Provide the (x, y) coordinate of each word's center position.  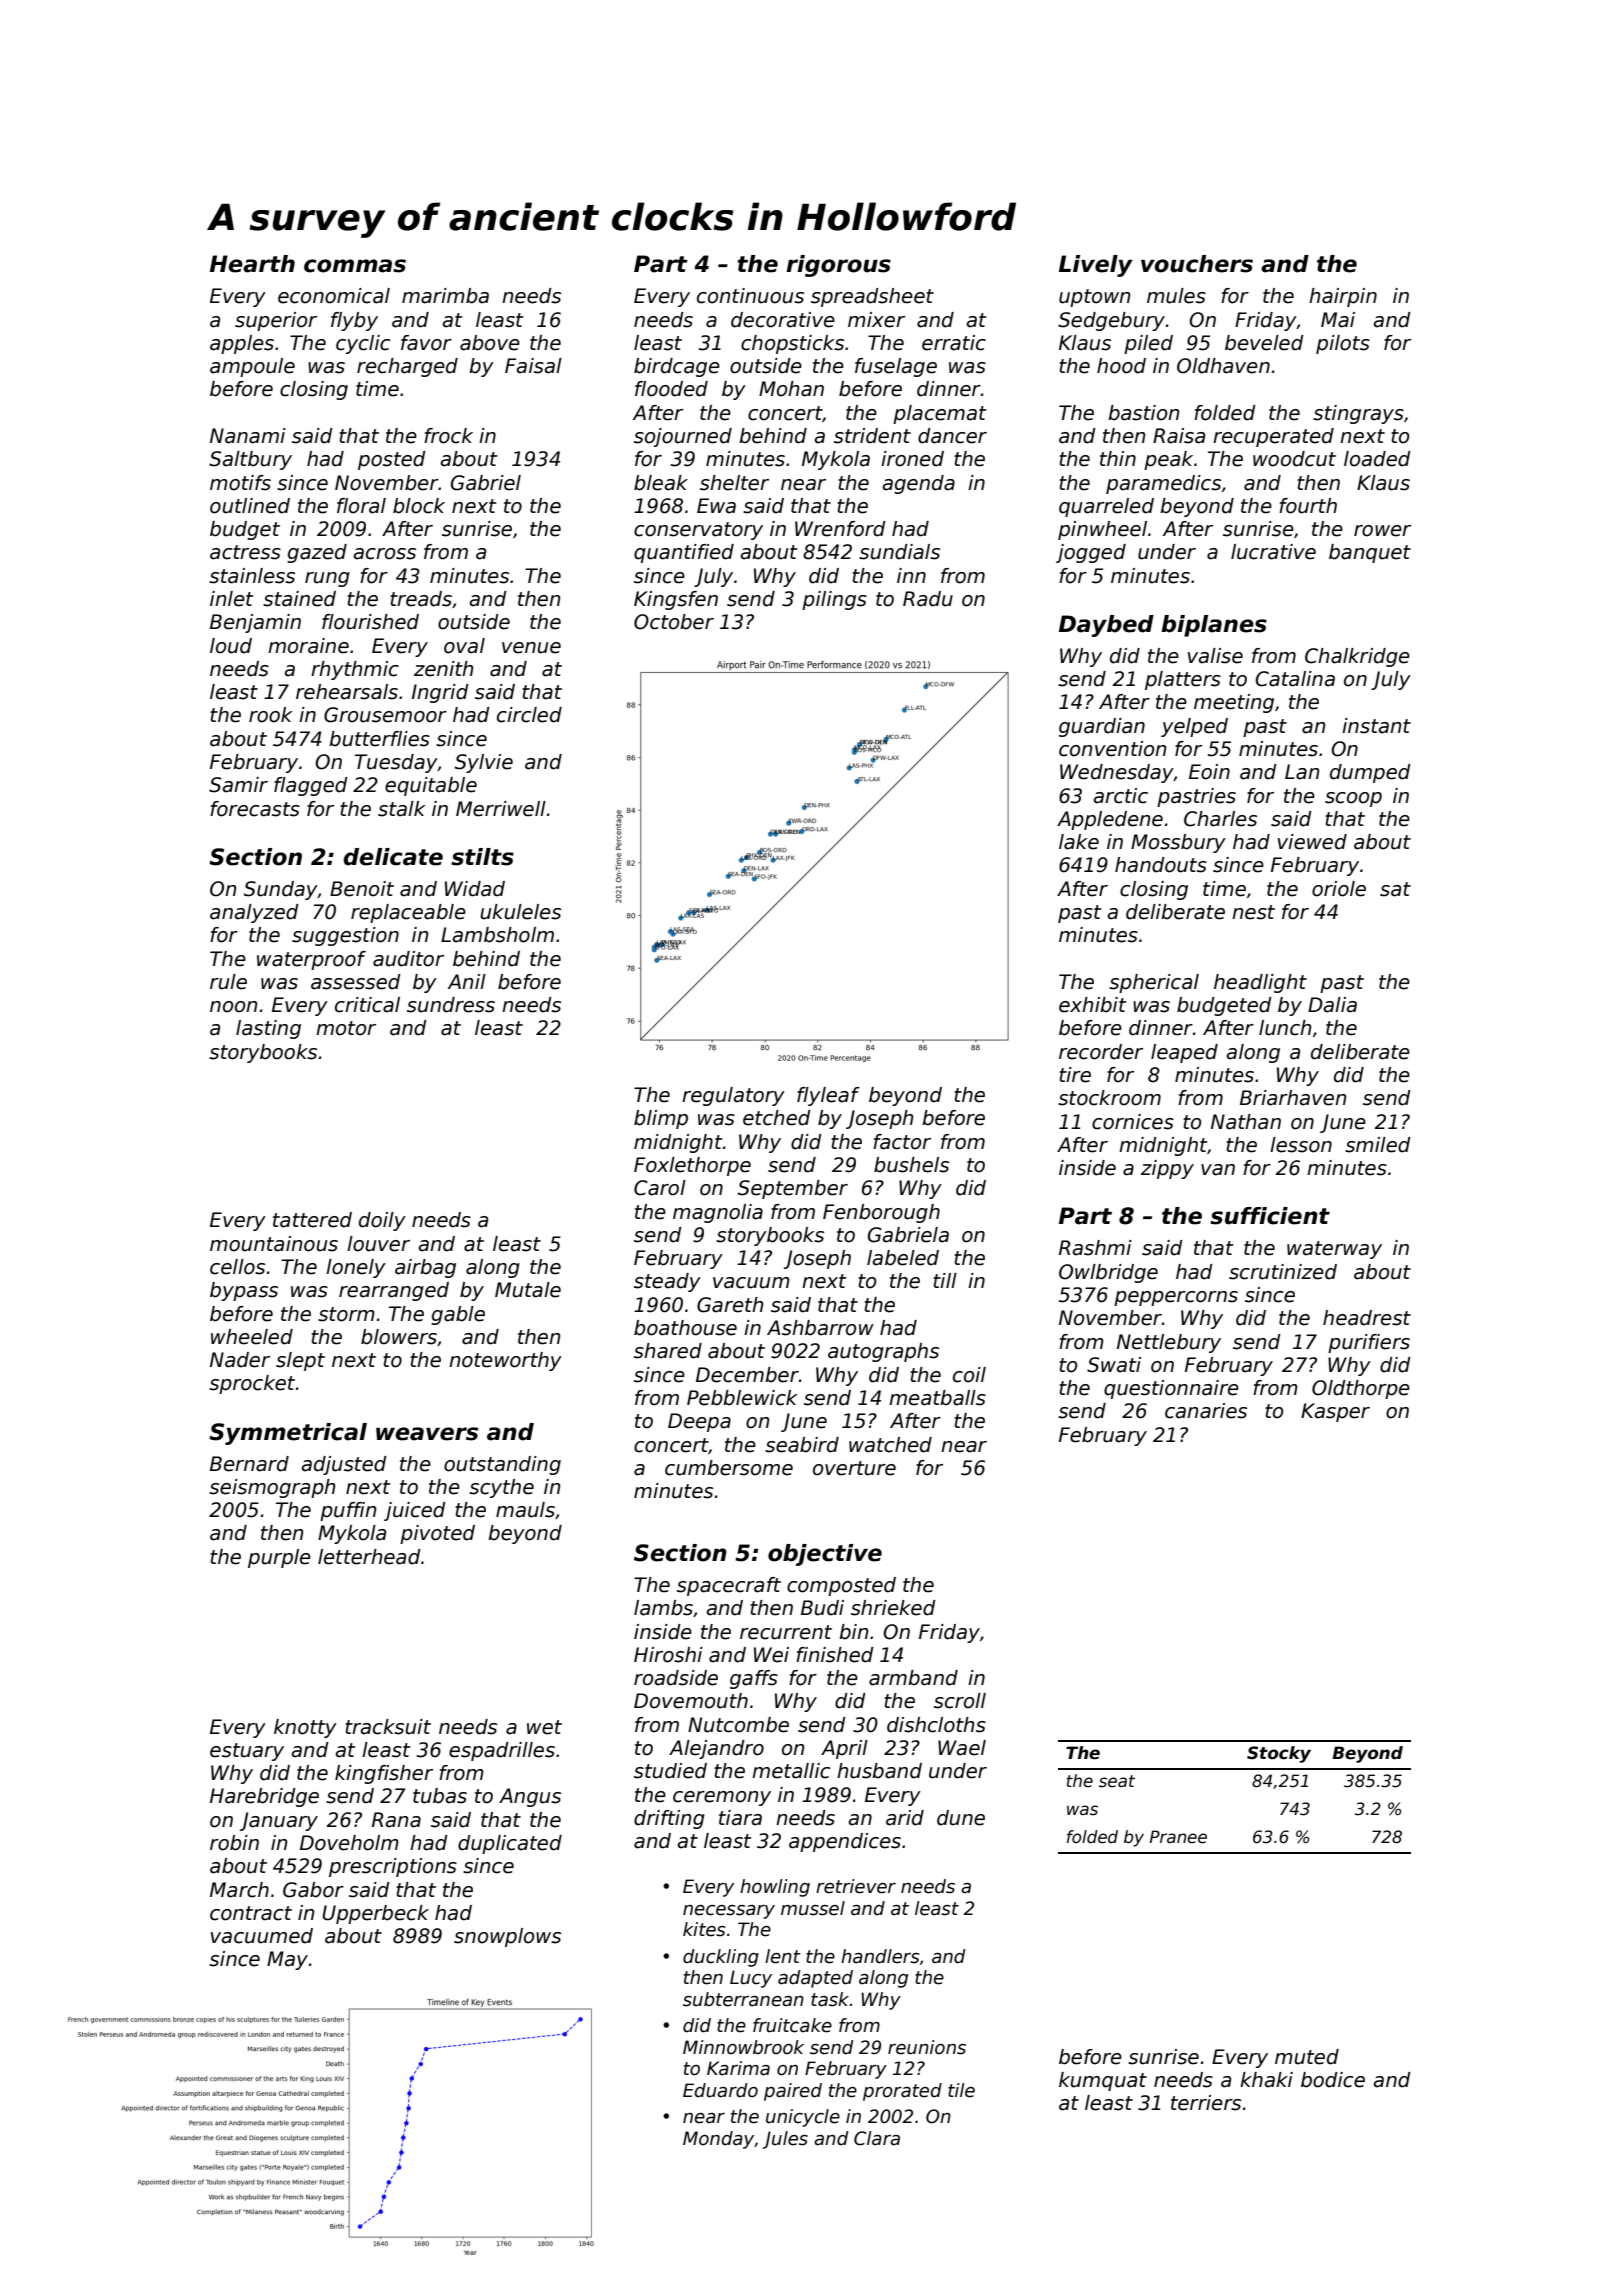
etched (777, 1118)
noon (233, 1007)
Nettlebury (1169, 1343)
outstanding (502, 1465)
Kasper (1335, 1412)
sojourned (683, 437)
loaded (1377, 459)
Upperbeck (375, 1914)
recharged (407, 367)
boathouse (685, 1328)
